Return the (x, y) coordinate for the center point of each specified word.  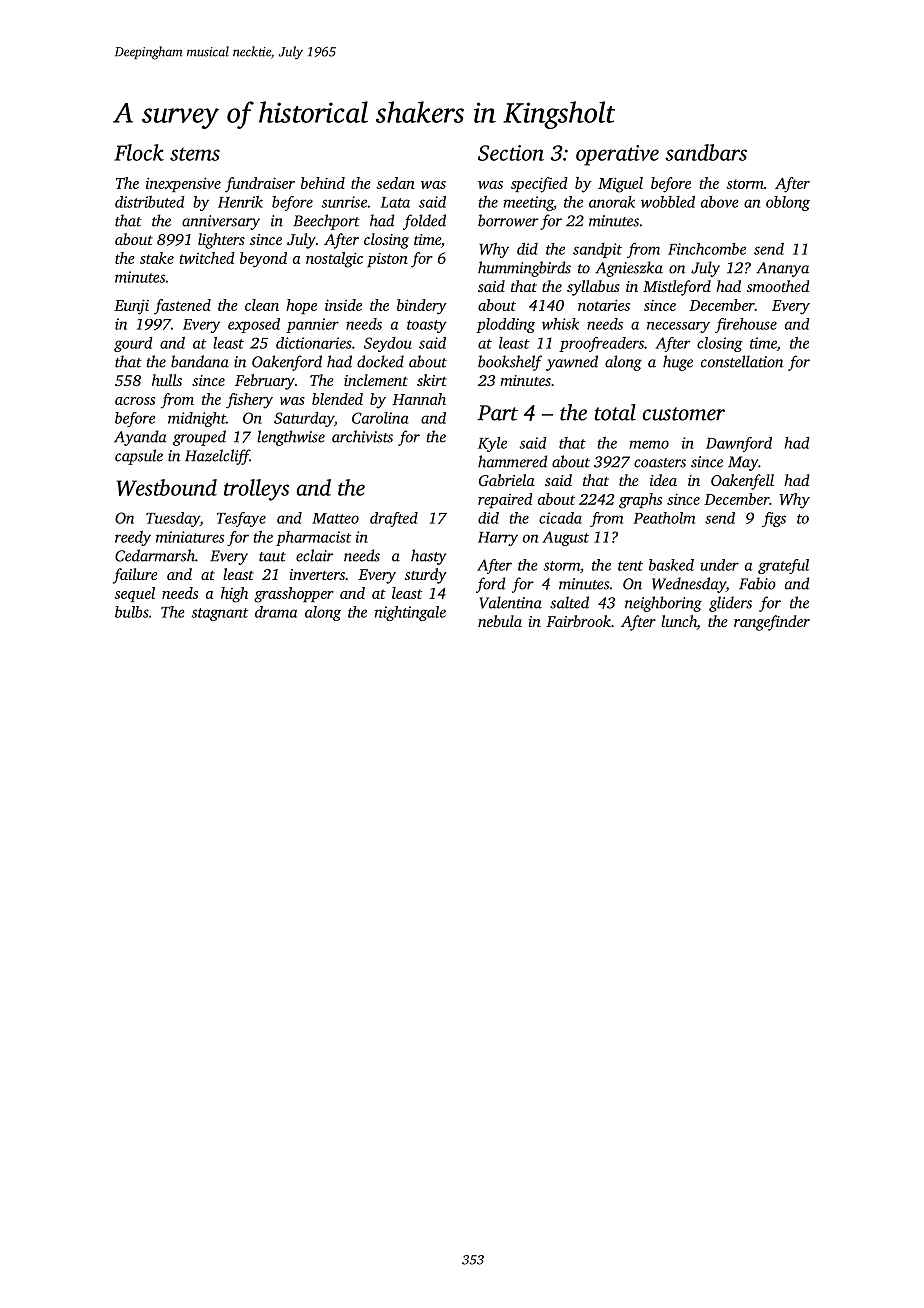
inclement (376, 380)
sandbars (706, 152)
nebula (500, 621)
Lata (395, 202)
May (743, 463)
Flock (139, 152)
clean (262, 305)
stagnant (219, 614)
